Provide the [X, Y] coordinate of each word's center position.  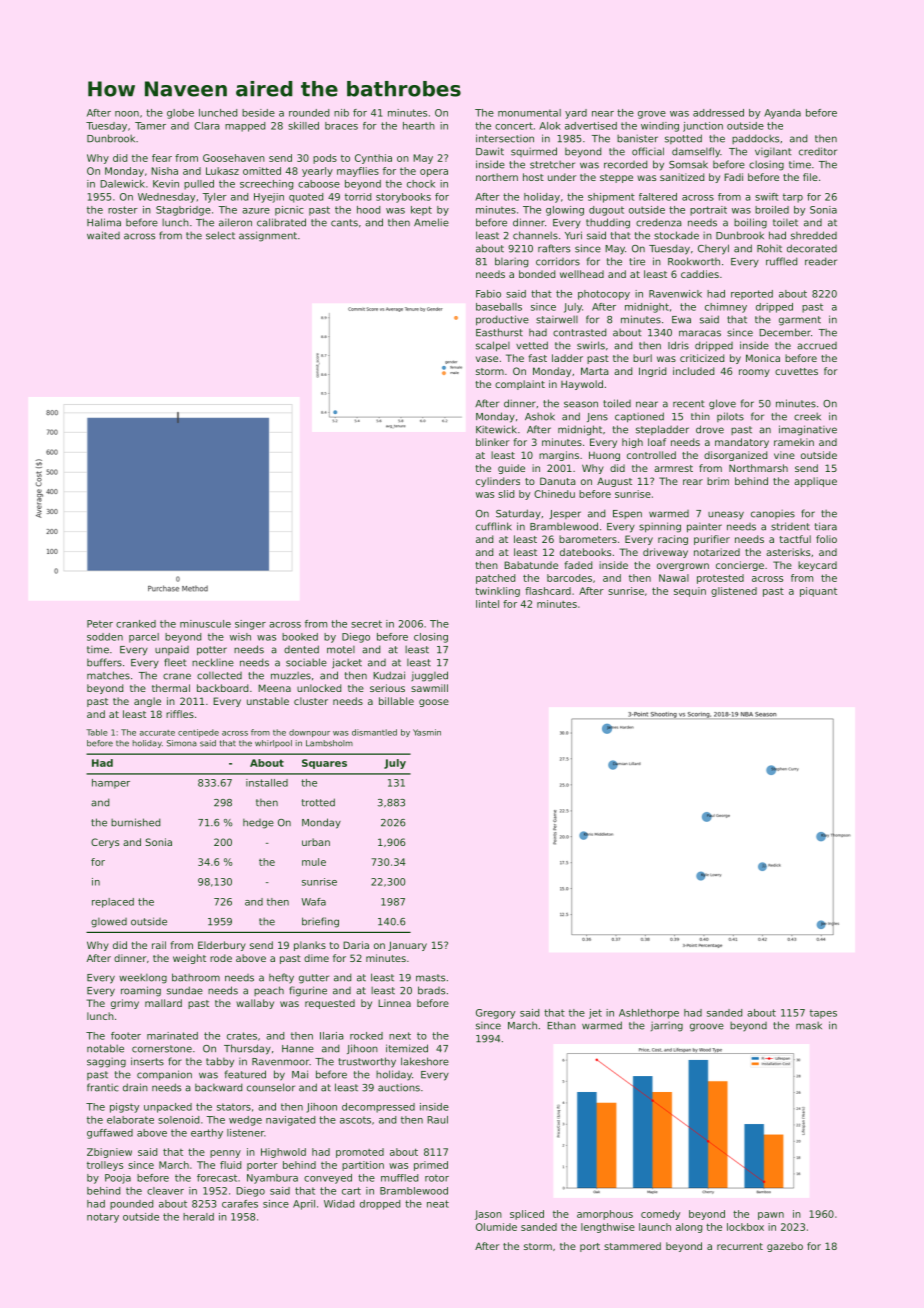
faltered [658, 197]
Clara [207, 126]
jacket [347, 663]
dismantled [374, 732]
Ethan [561, 1025]
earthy [207, 1134]
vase [487, 359]
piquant [818, 592]
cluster [311, 701]
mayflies [358, 172]
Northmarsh [758, 468]
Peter [100, 624]
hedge [258, 824]
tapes [823, 1014]
